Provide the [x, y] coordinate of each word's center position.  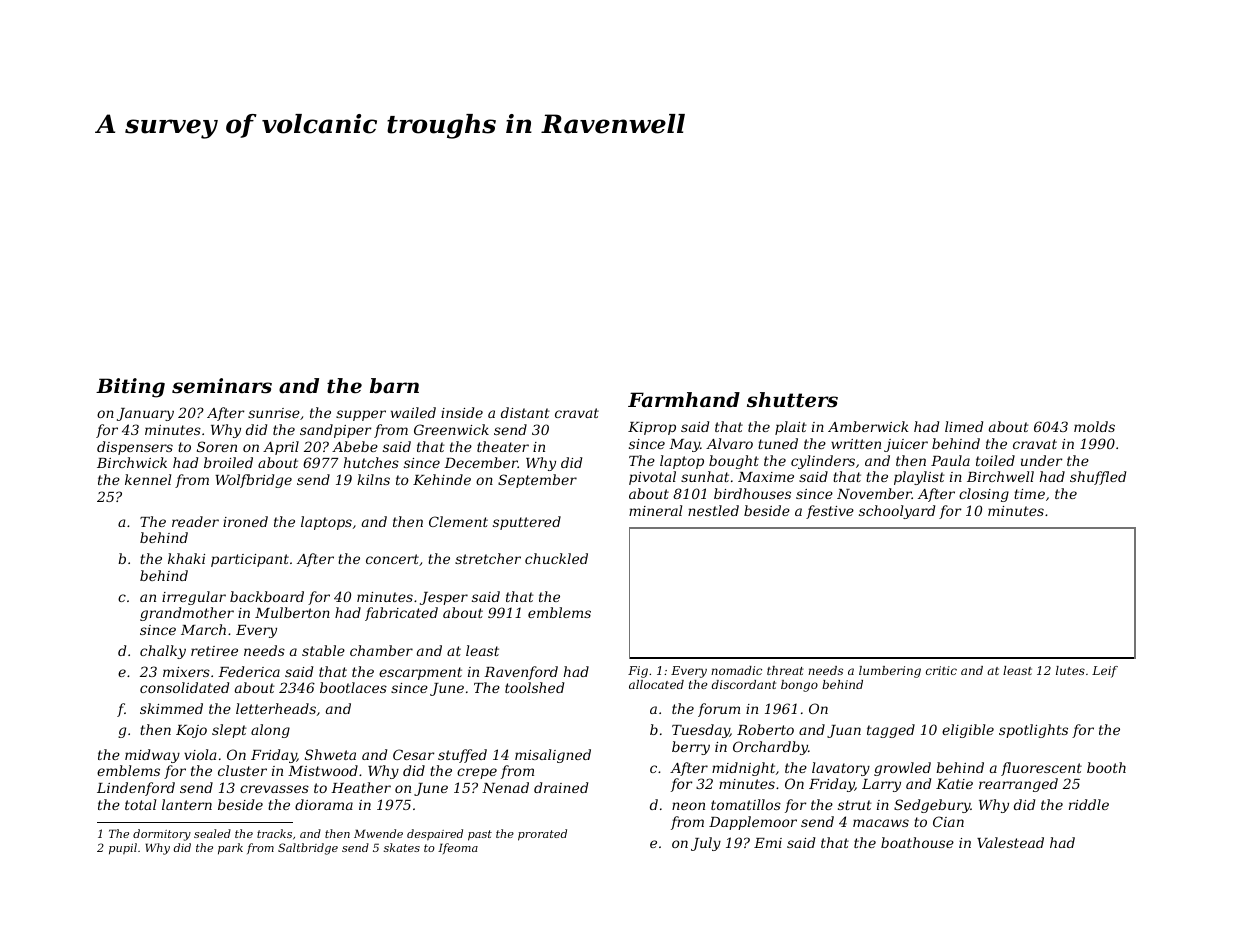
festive [830, 512]
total [140, 804]
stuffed [462, 756]
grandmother [187, 614]
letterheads [276, 708]
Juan [844, 731]
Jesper [444, 598]
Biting [130, 388]
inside [462, 412]
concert [392, 559]
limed [964, 426]
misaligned [553, 756]
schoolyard [897, 512]
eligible [968, 731]
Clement [458, 521]
